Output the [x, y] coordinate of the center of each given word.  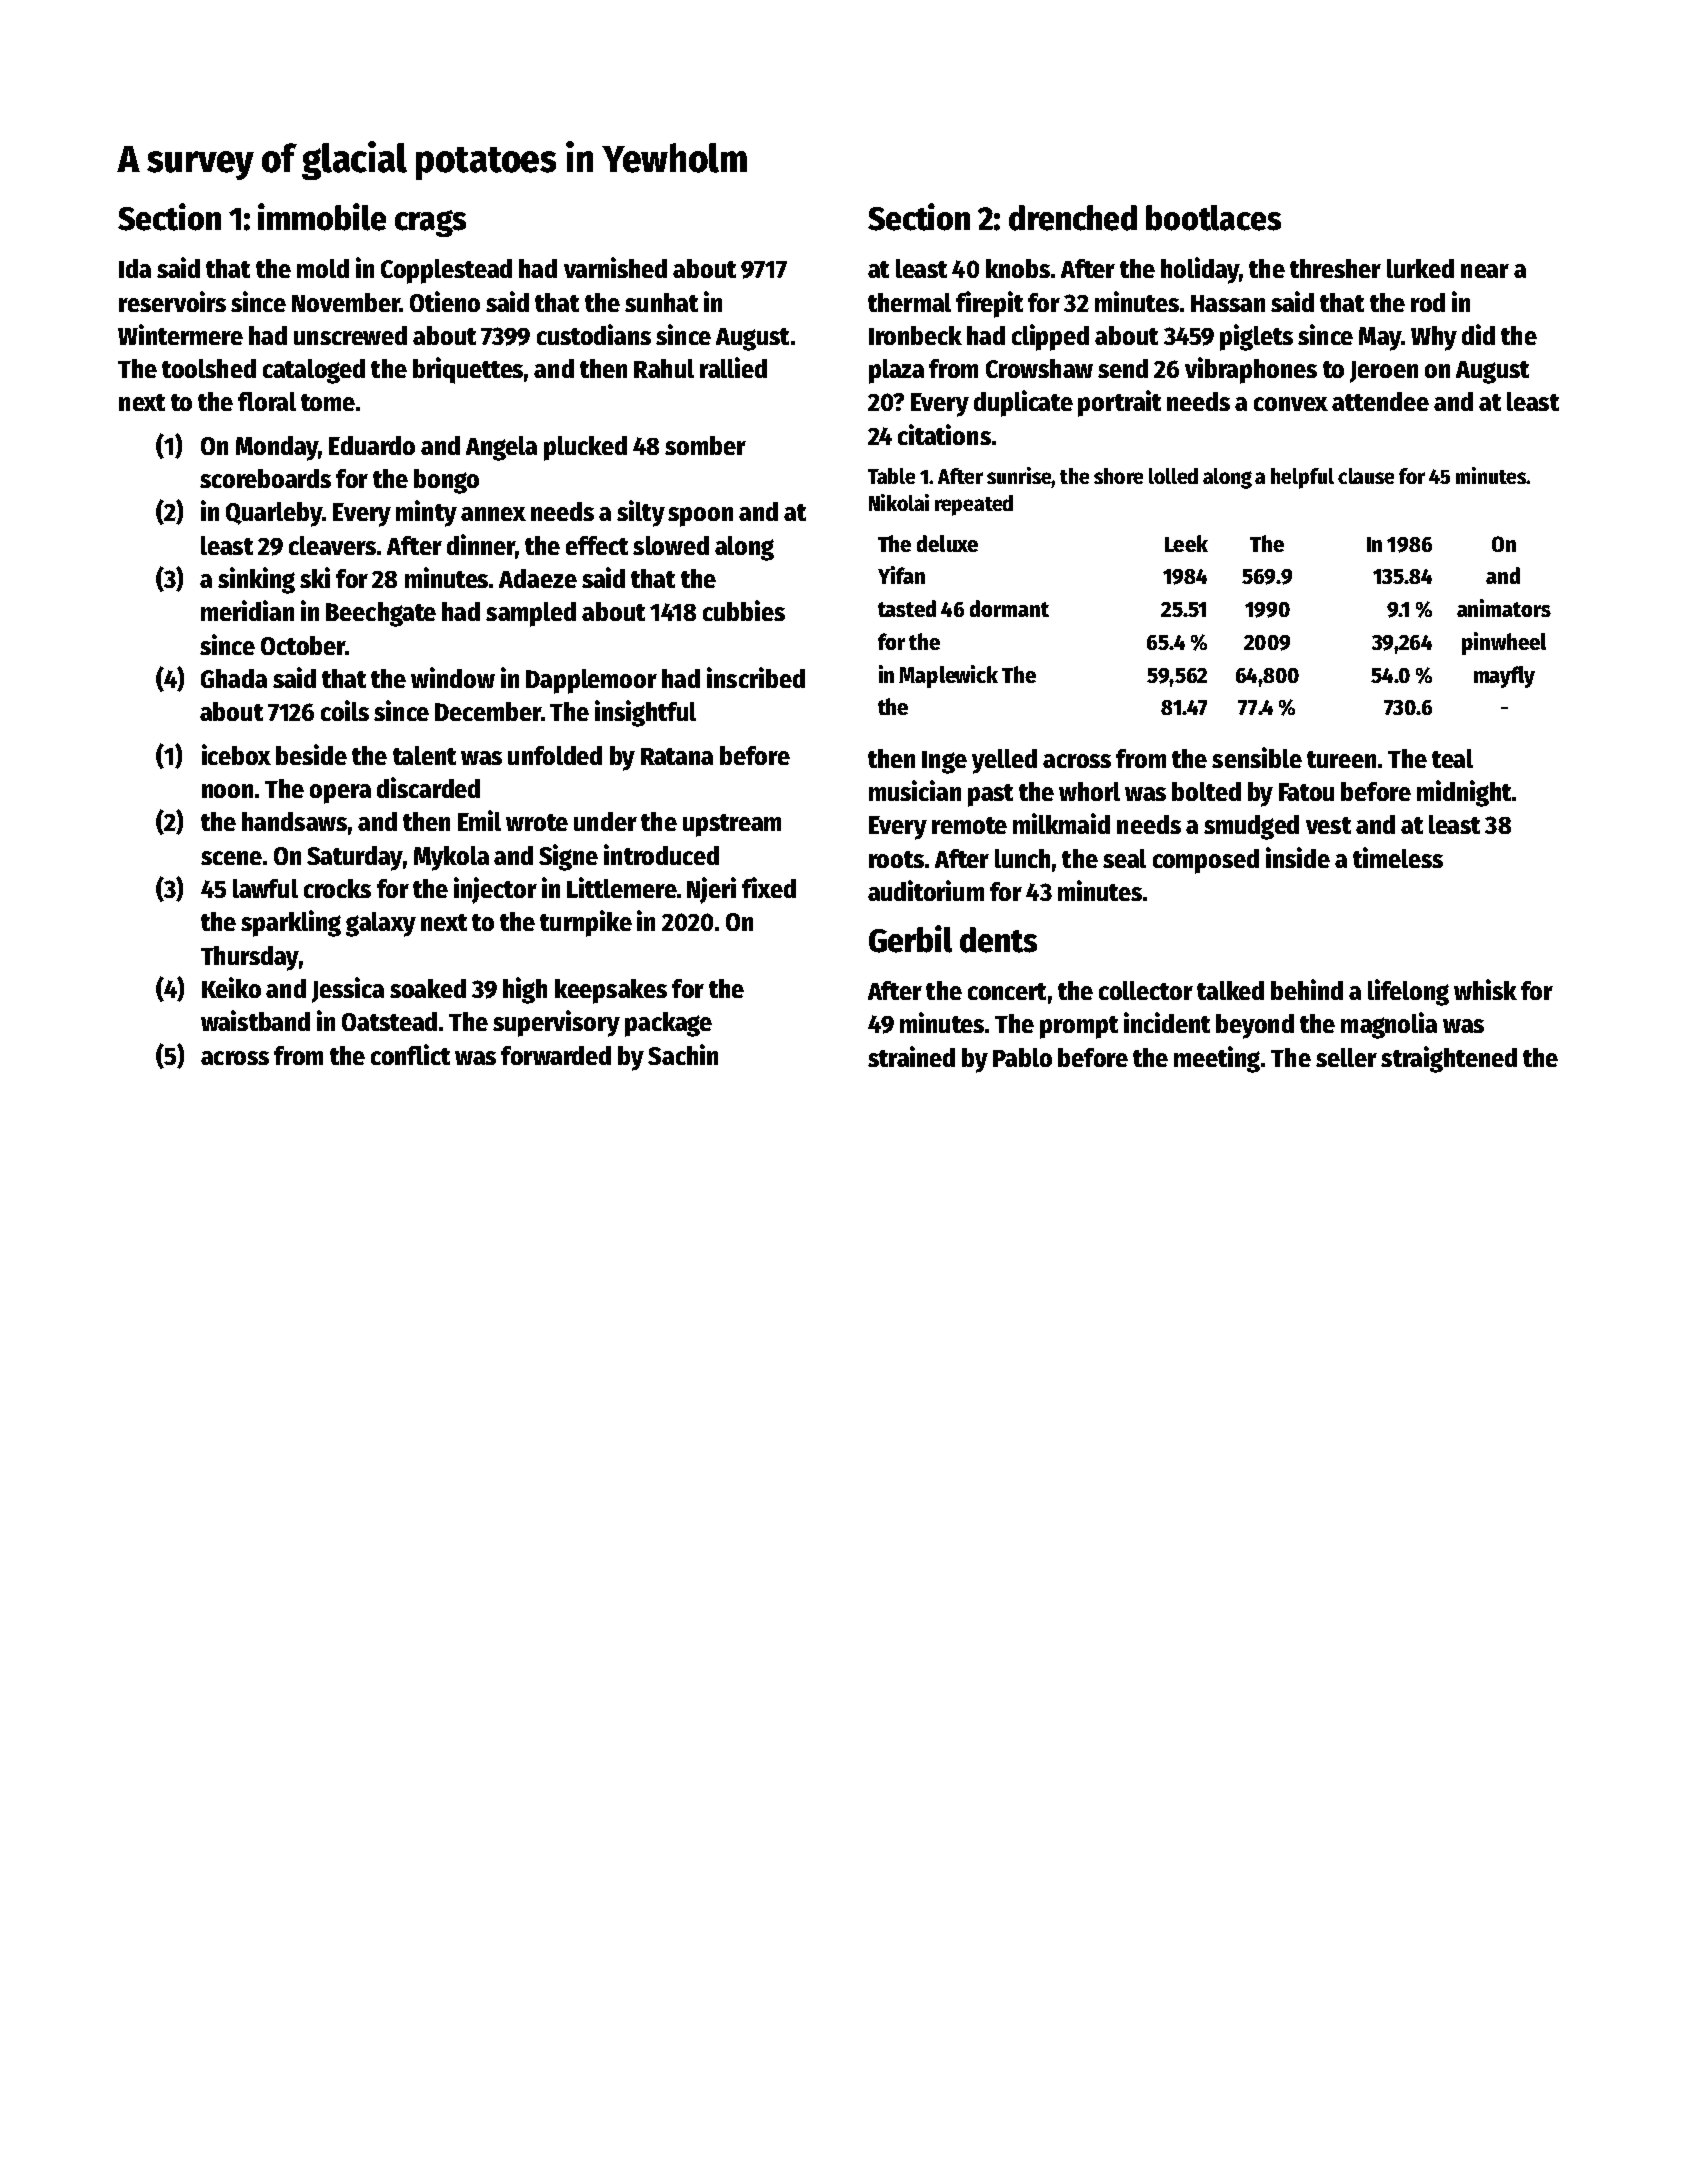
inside [1298, 857]
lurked [1420, 268]
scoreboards [265, 478]
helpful [1302, 478]
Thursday [250, 958]
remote [969, 825]
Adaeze [538, 578]
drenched [1073, 218]
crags [430, 223]
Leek [1186, 543]
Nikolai [899, 502]
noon [227, 791]
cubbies [744, 610]
